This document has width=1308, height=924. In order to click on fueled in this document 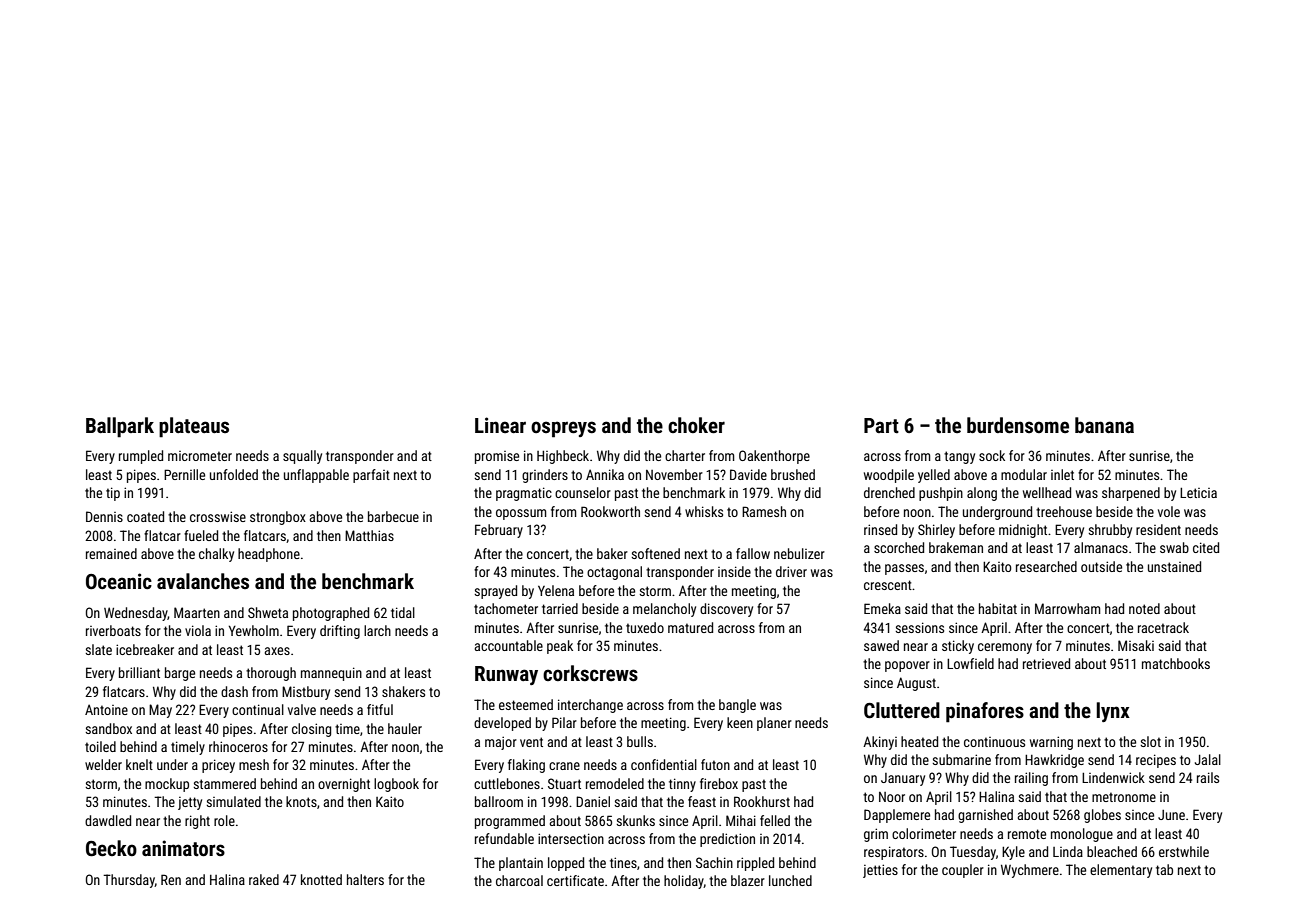, I will do `click(201, 535)`.
